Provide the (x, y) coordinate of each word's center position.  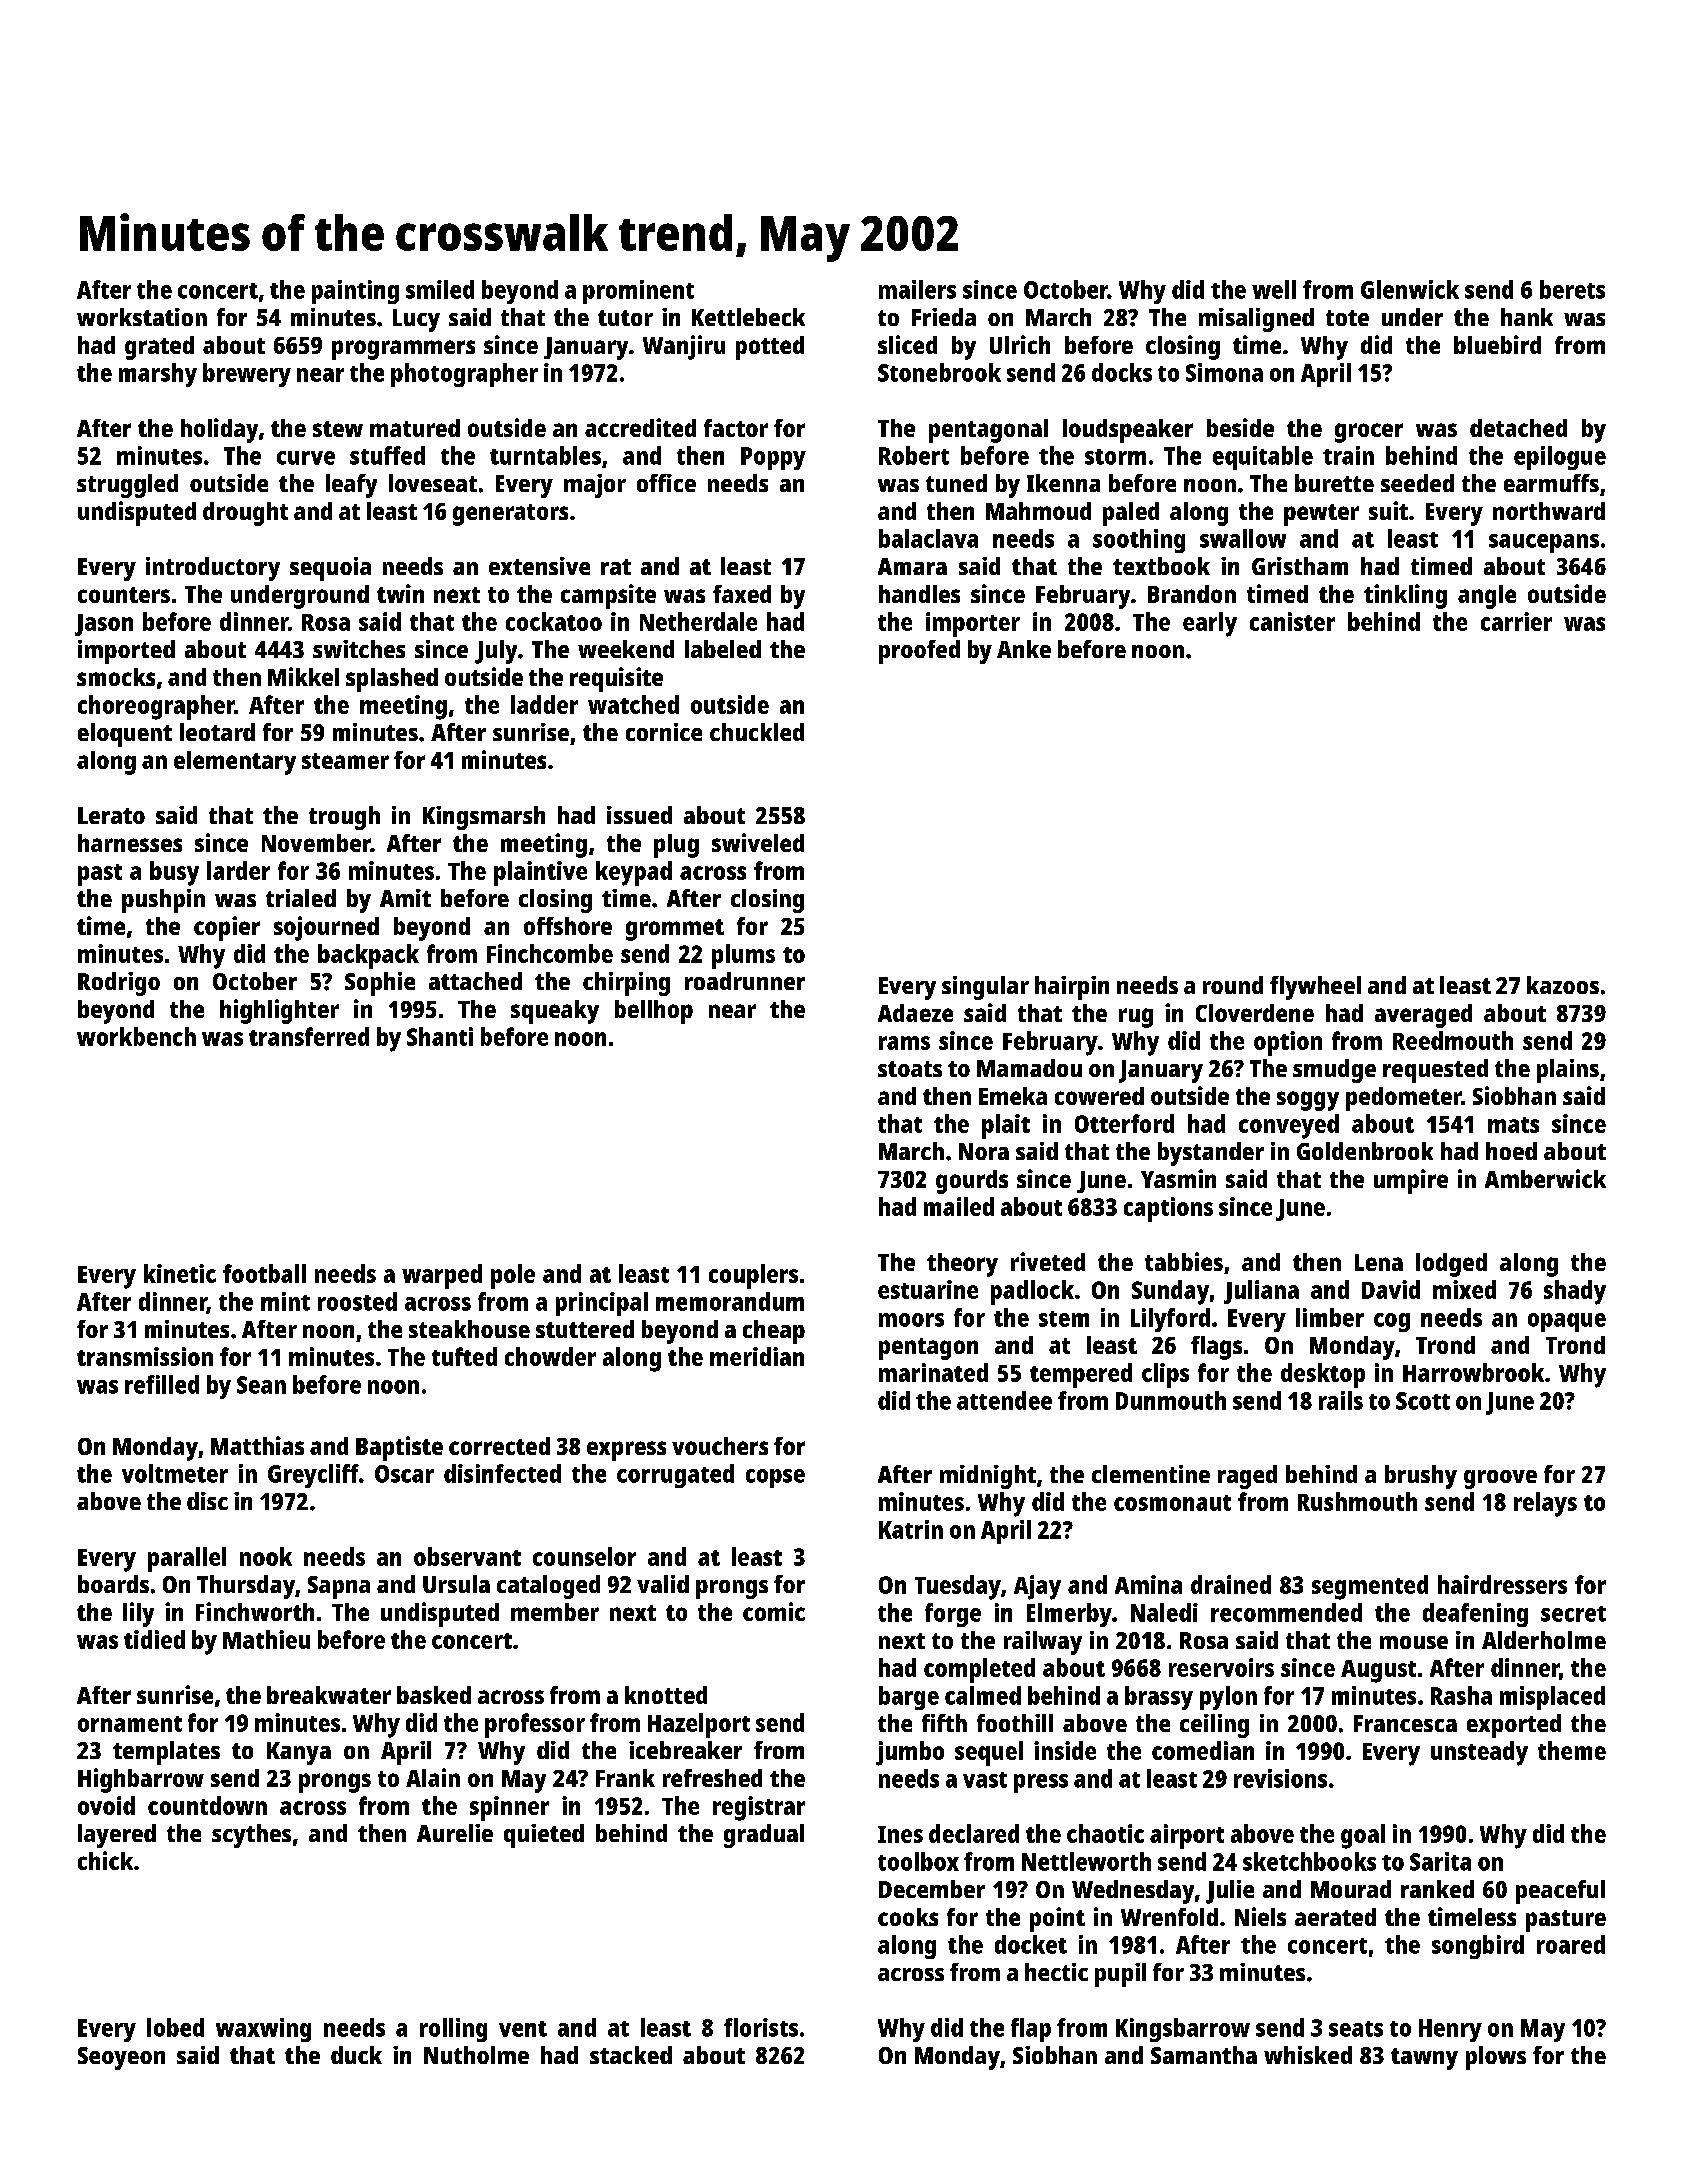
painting (355, 292)
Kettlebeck (748, 317)
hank (1527, 317)
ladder (544, 704)
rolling (453, 2030)
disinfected (502, 1473)
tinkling (1405, 596)
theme (1572, 1750)
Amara (912, 566)
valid (663, 1584)
